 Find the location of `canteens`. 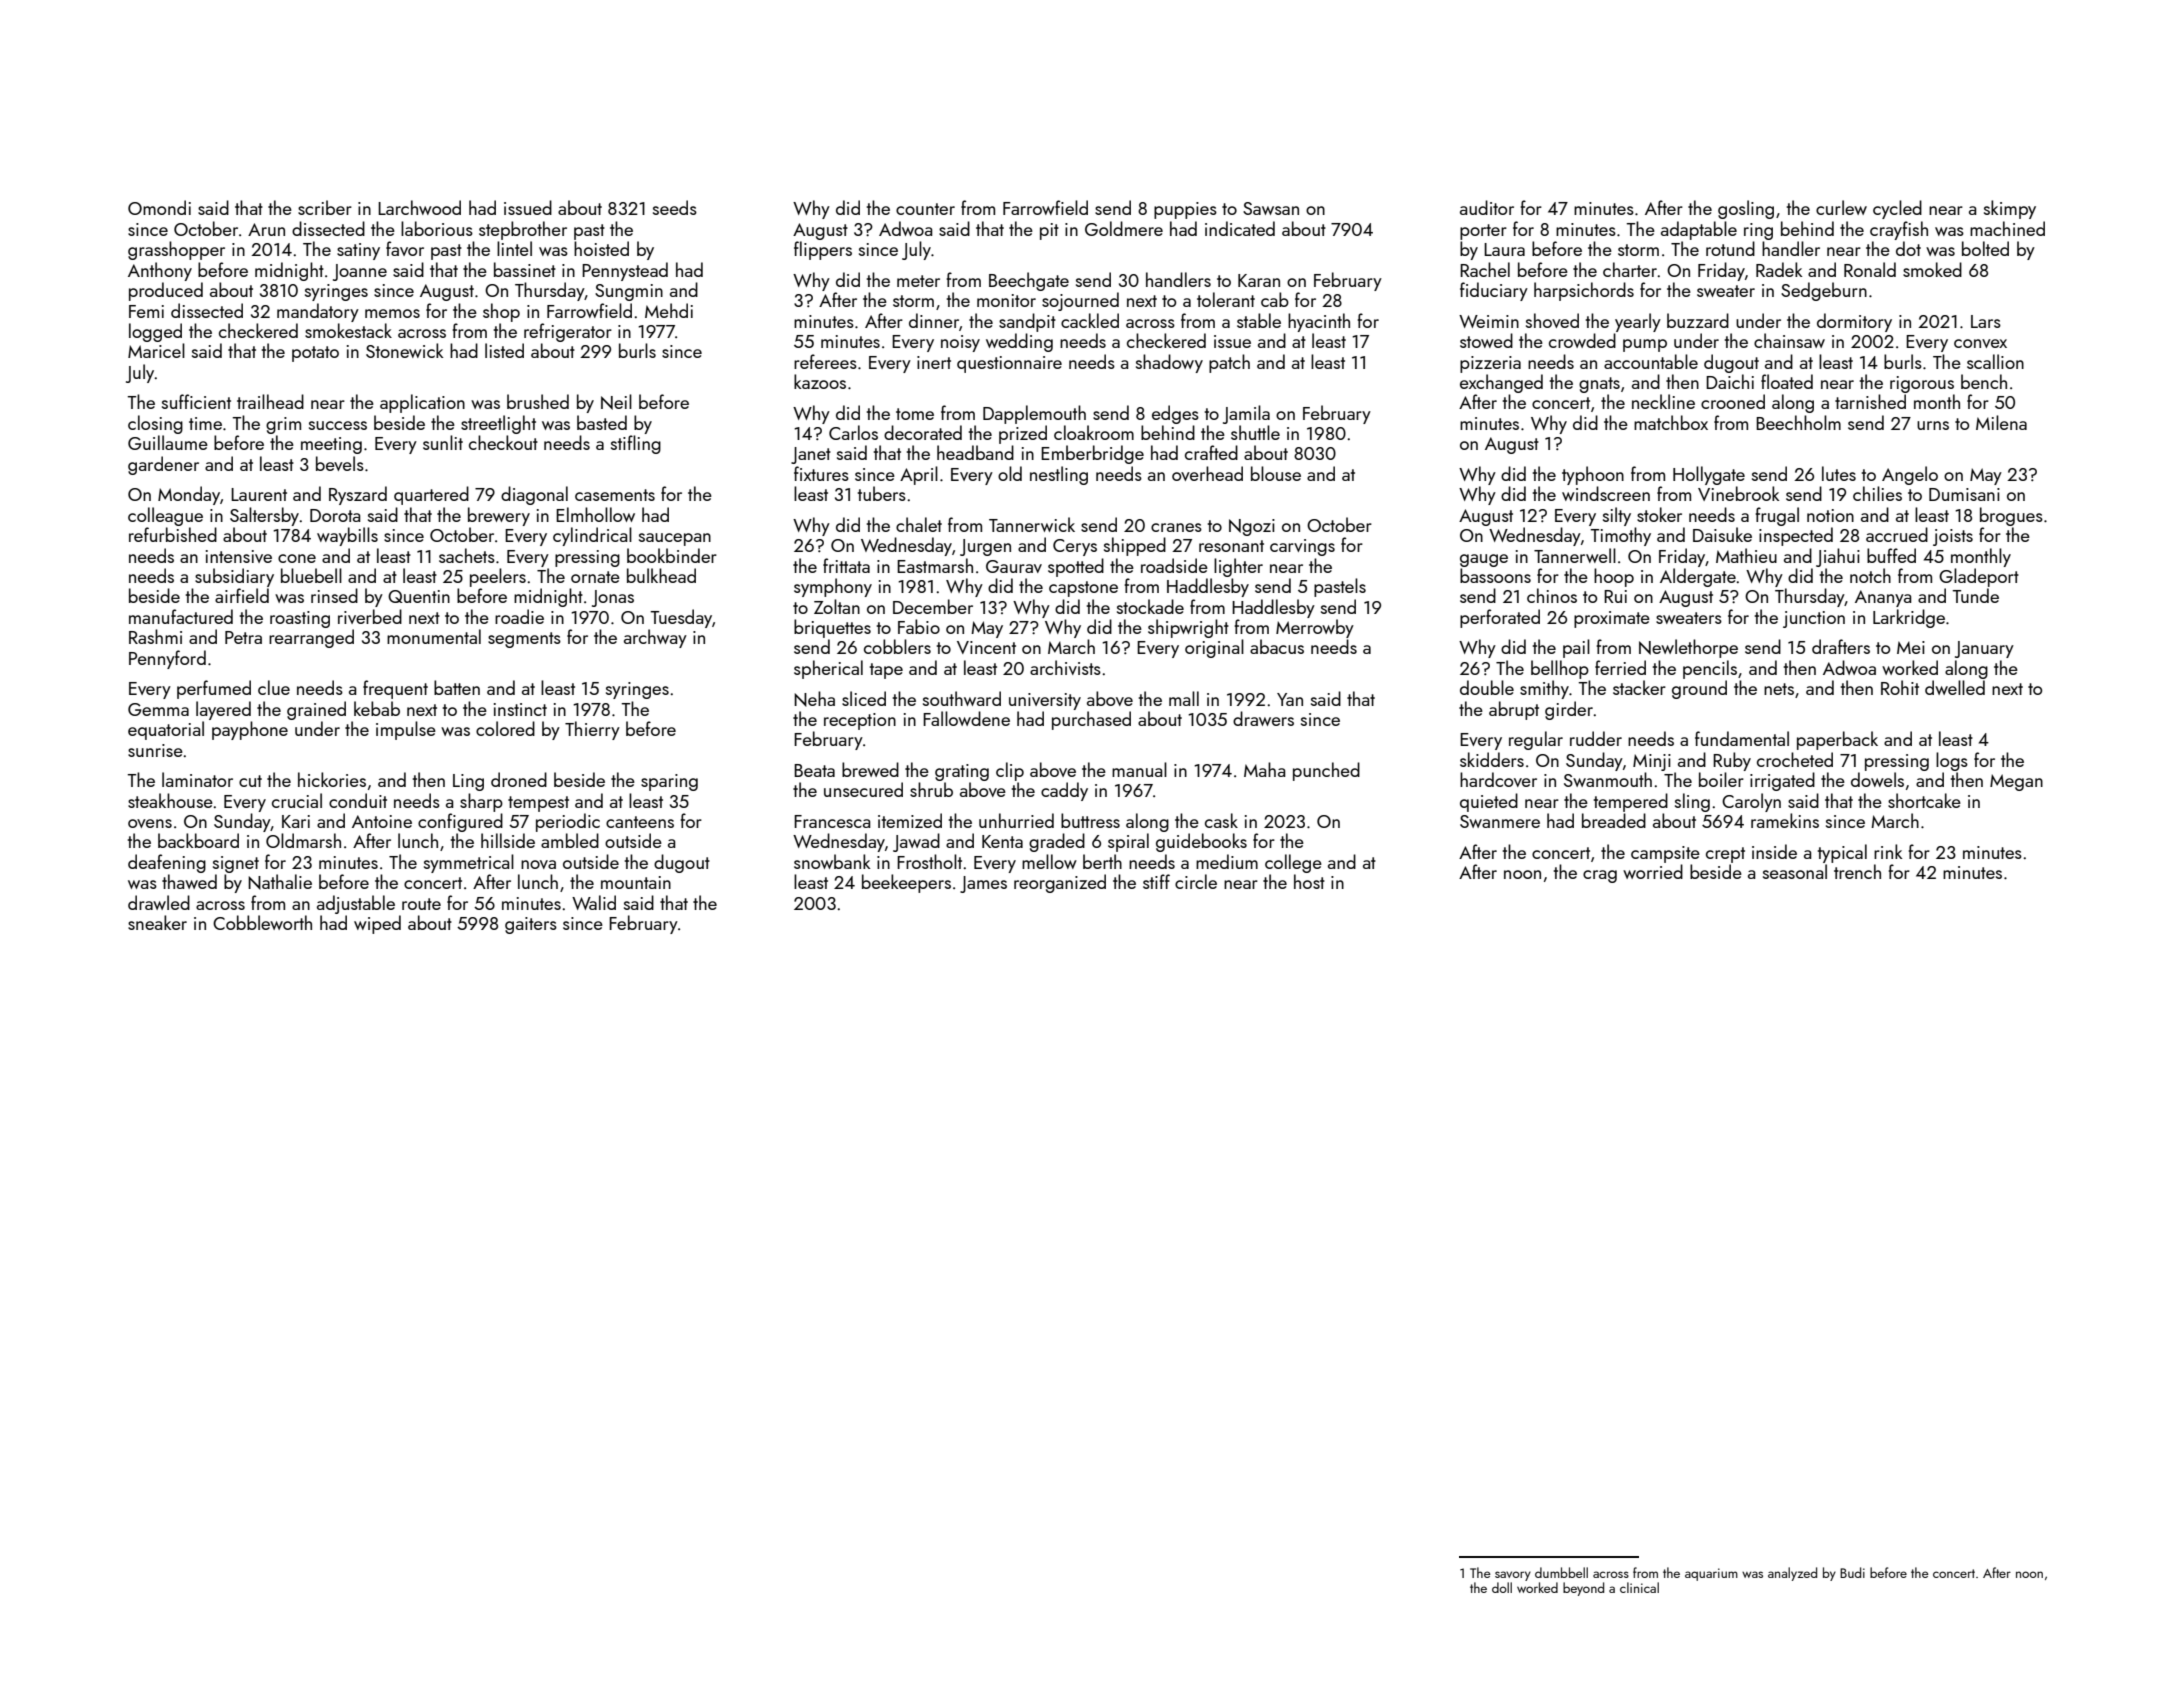

canteens is located at coordinates (640, 822).
